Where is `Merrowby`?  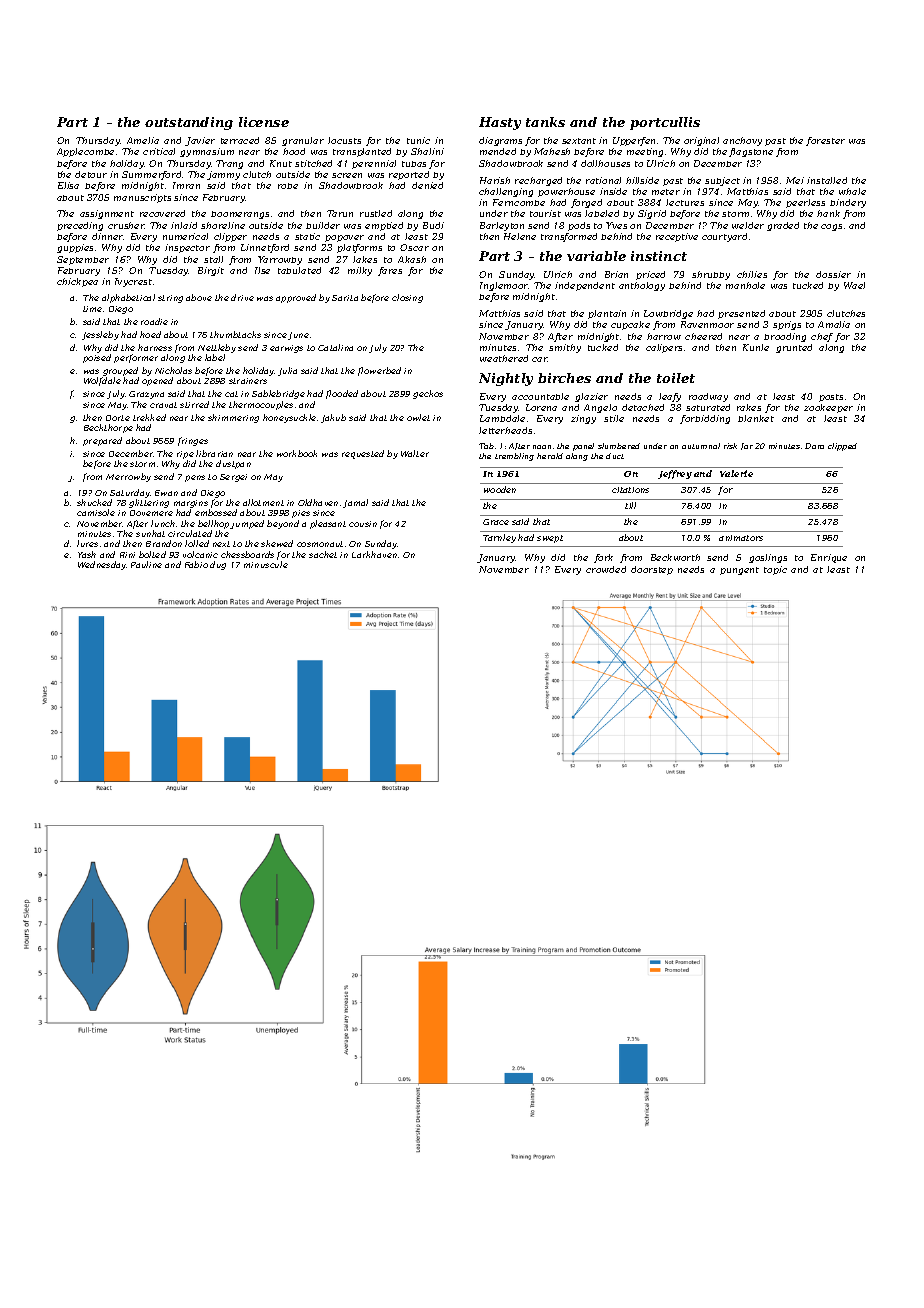 Merrowby is located at coordinates (128, 477).
